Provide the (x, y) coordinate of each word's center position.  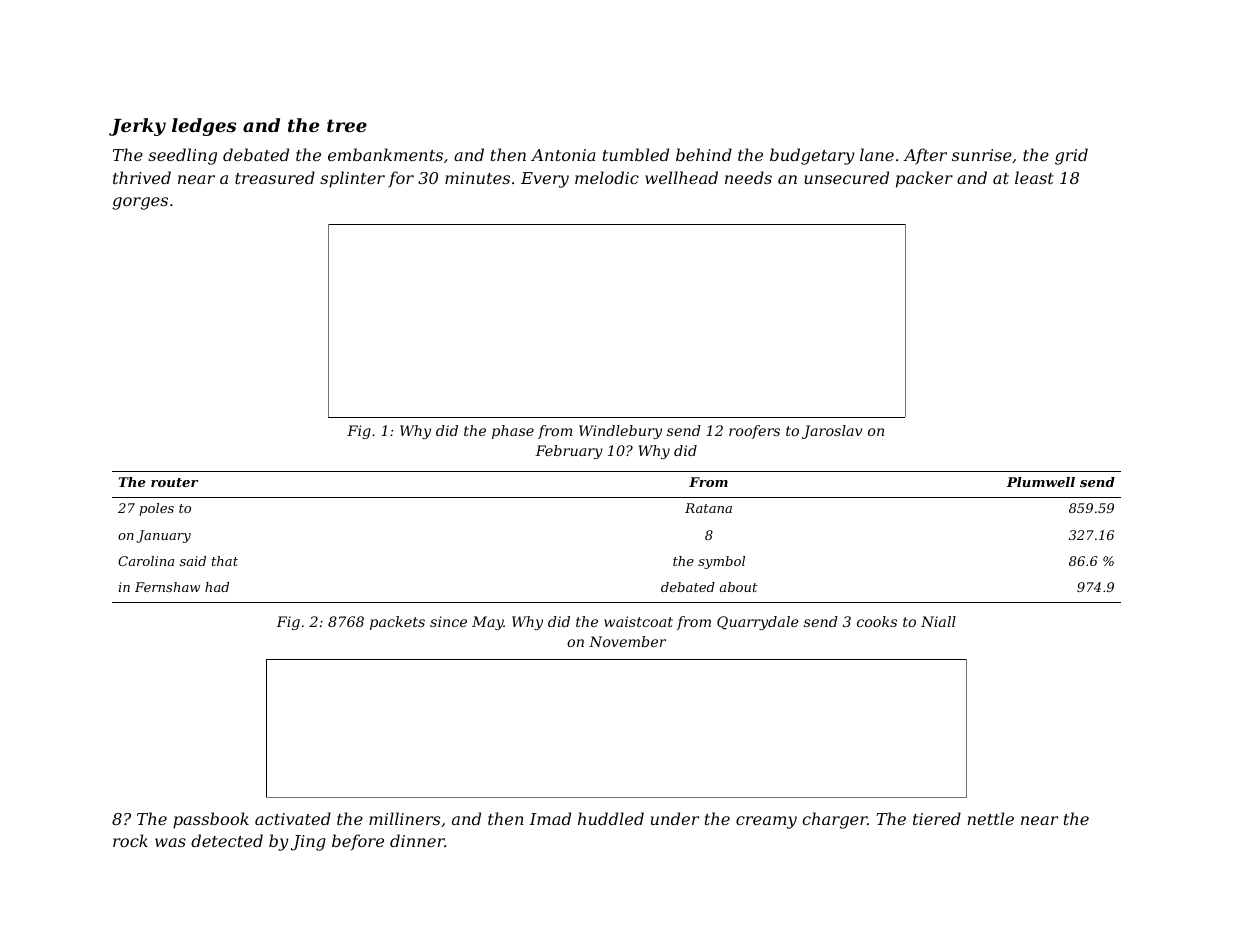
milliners (404, 818)
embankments (385, 154)
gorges (140, 203)
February (569, 452)
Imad (550, 818)
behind (704, 154)
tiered (937, 818)
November (627, 641)
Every (545, 180)
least (1034, 177)
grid (1071, 156)
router (174, 482)
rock (130, 840)
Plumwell (1041, 482)
